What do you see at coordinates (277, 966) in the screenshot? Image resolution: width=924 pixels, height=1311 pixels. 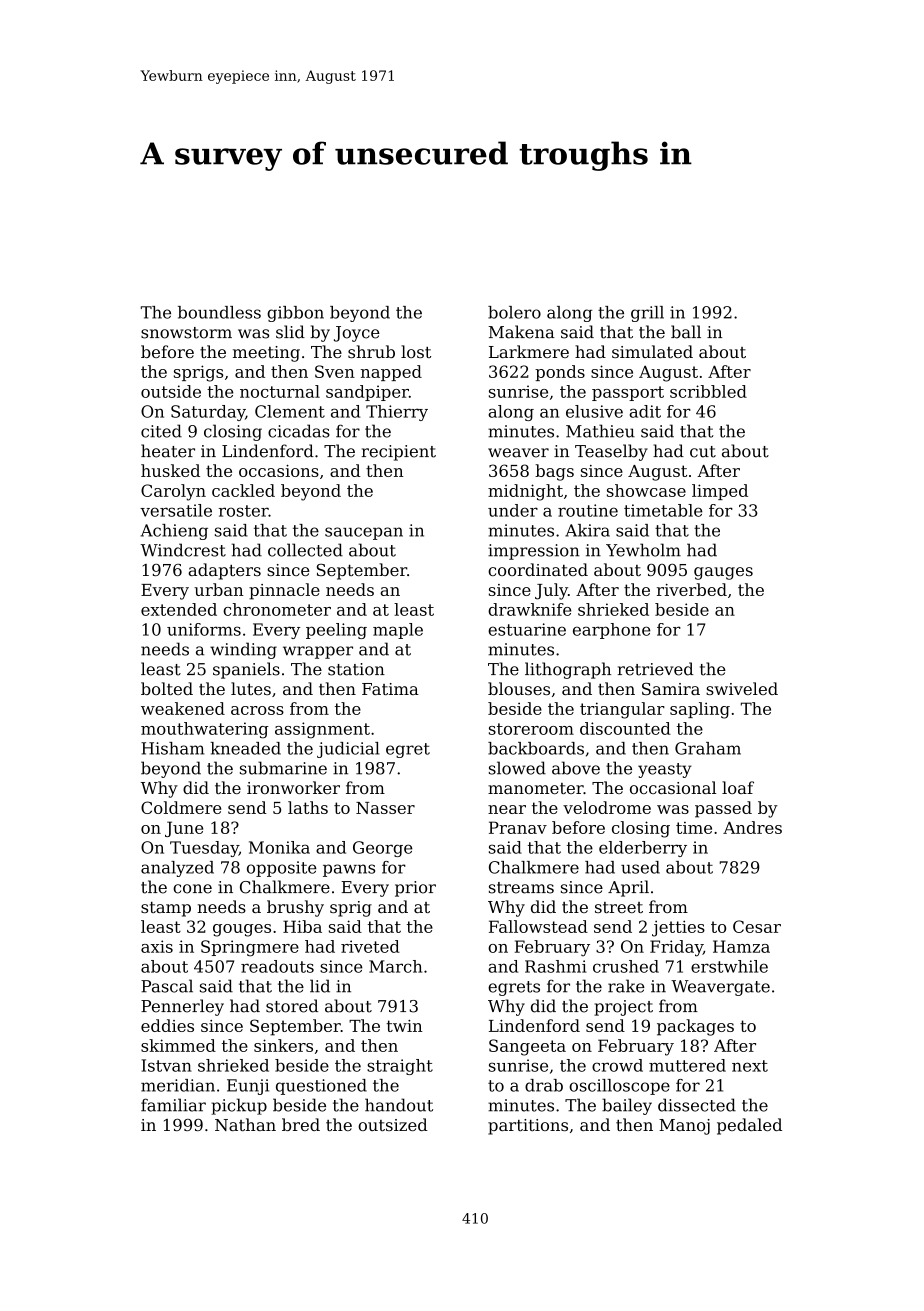 I see `readouts` at bounding box center [277, 966].
